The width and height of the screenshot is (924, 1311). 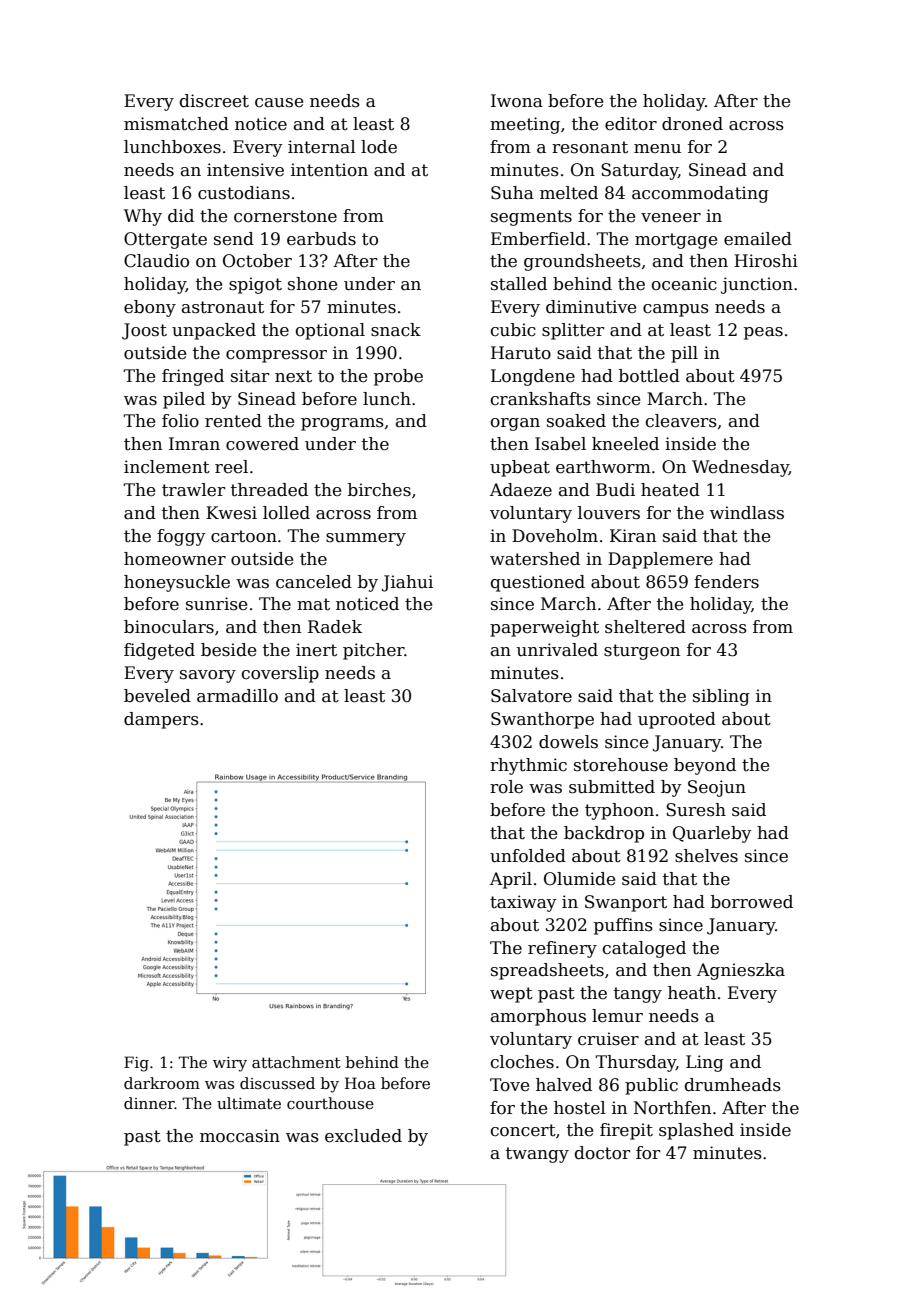 What do you see at coordinates (544, 628) in the screenshot?
I see `paperweight` at bounding box center [544, 628].
